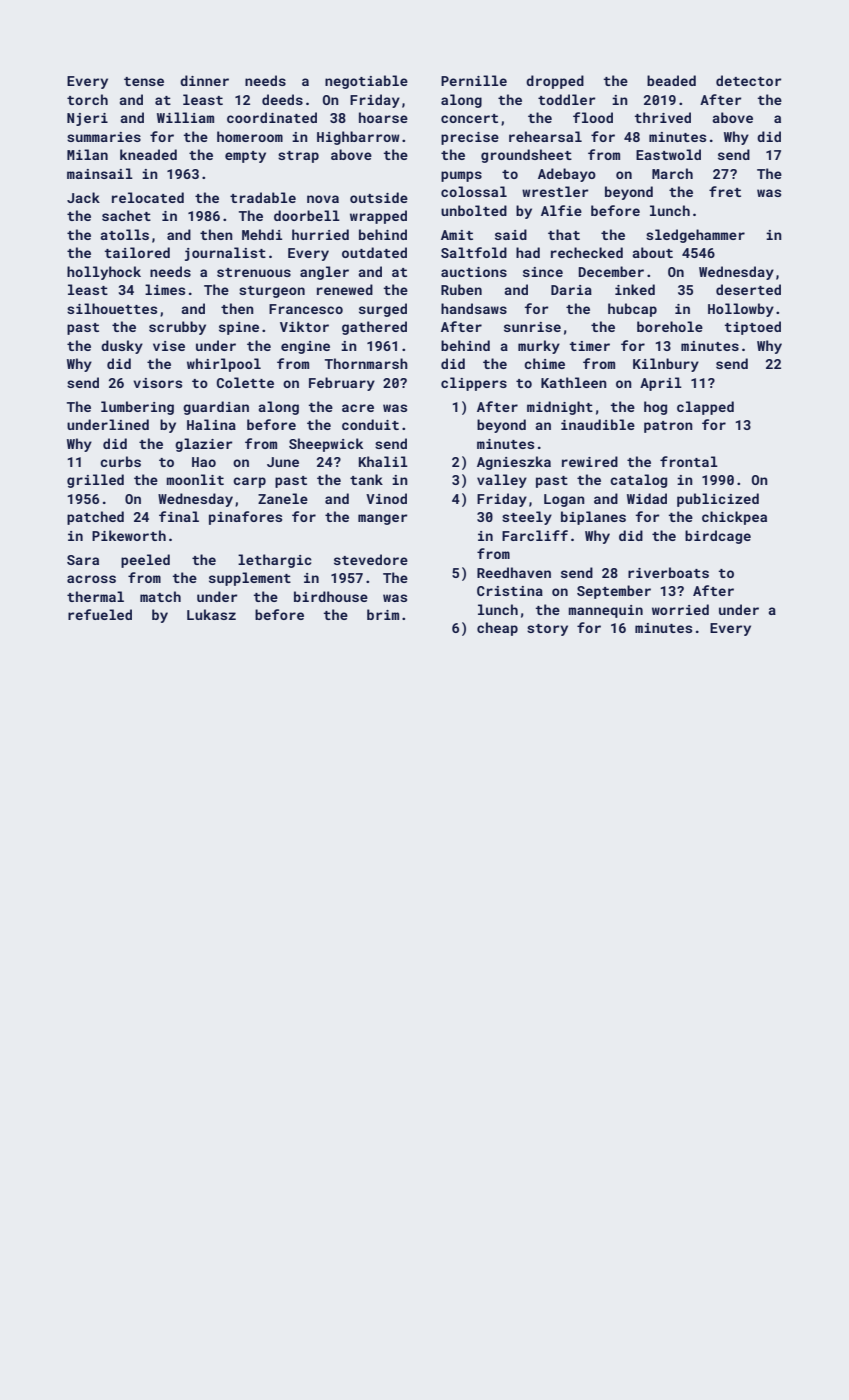 The width and height of the image is (849, 1400). What do you see at coordinates (718, 500) in the image?
I see `publicized` at bounding box center [718, 500].
